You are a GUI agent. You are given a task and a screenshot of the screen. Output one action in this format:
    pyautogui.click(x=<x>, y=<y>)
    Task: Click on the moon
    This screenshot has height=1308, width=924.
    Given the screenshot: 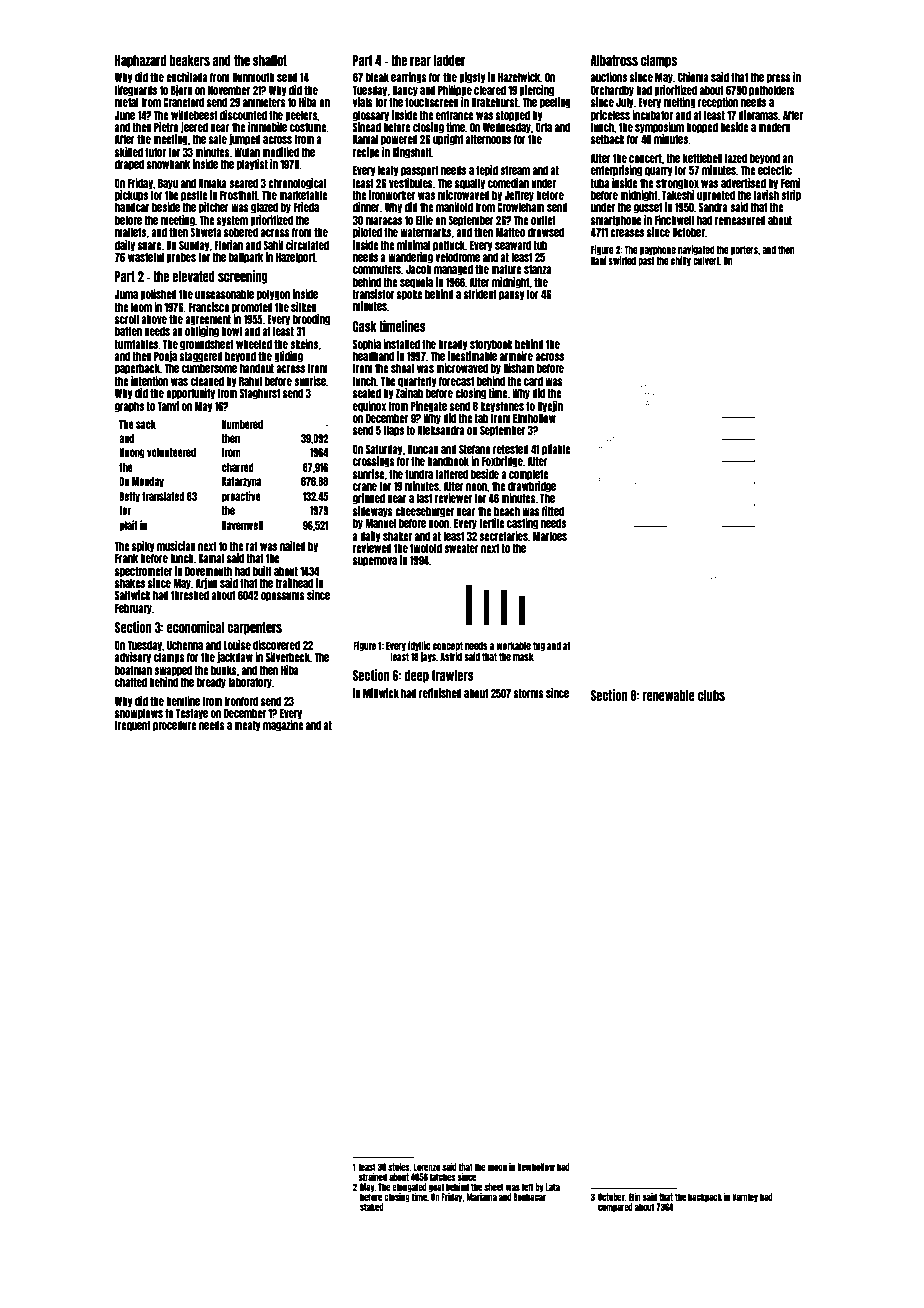 What is the action you would take?
    pyautogui.click(x=497, y=1167)
